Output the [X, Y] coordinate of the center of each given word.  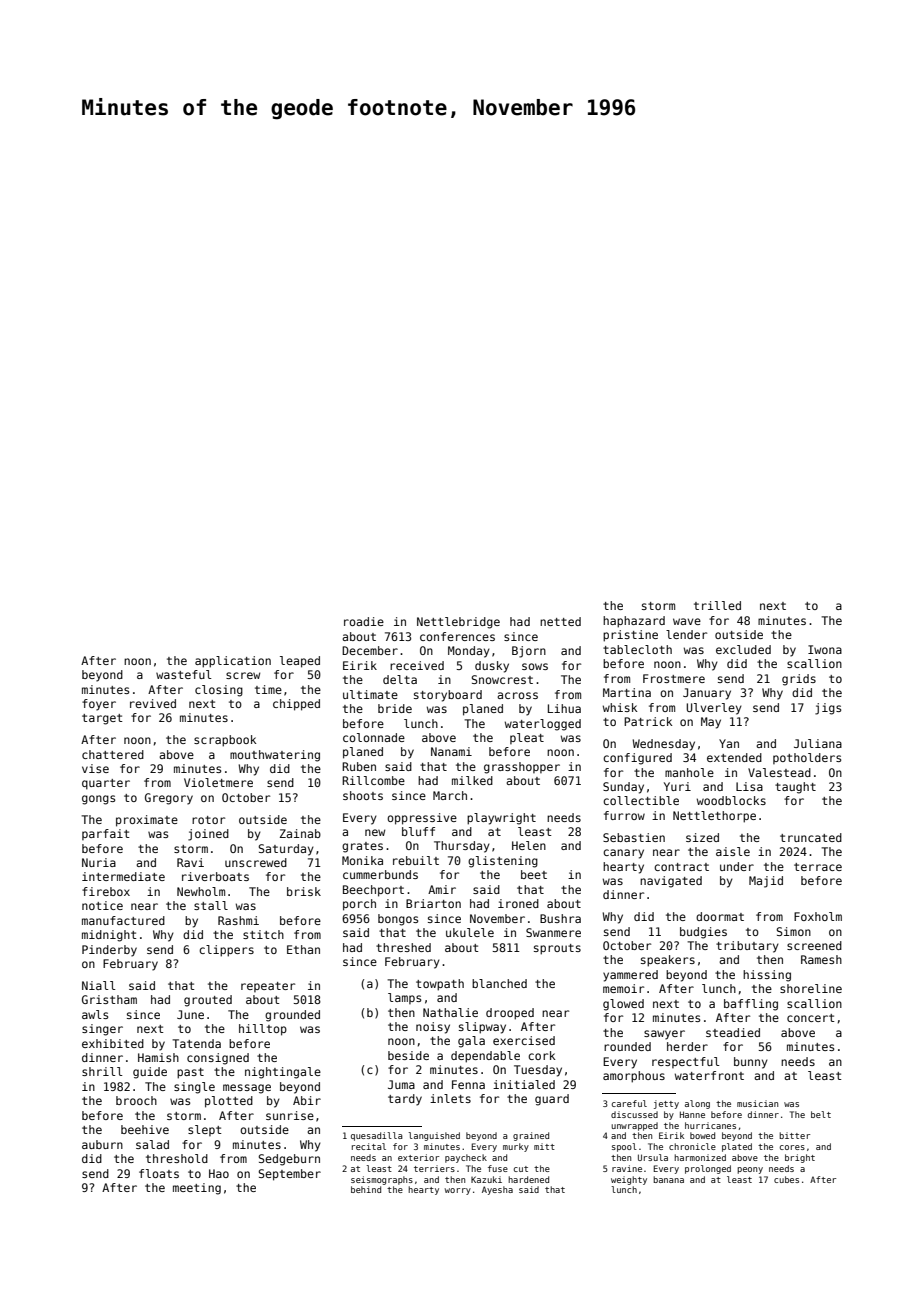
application [233, 662]
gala [471, 1042]
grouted [208, 1001]
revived [153, 703]
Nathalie [450, 1012]
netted [560, 621]
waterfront [709, 1075]
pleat [527, 738]
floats [159, 1173]
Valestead [779, 772]
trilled [717, 605]
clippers [226, 951]
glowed [623, 1005]
